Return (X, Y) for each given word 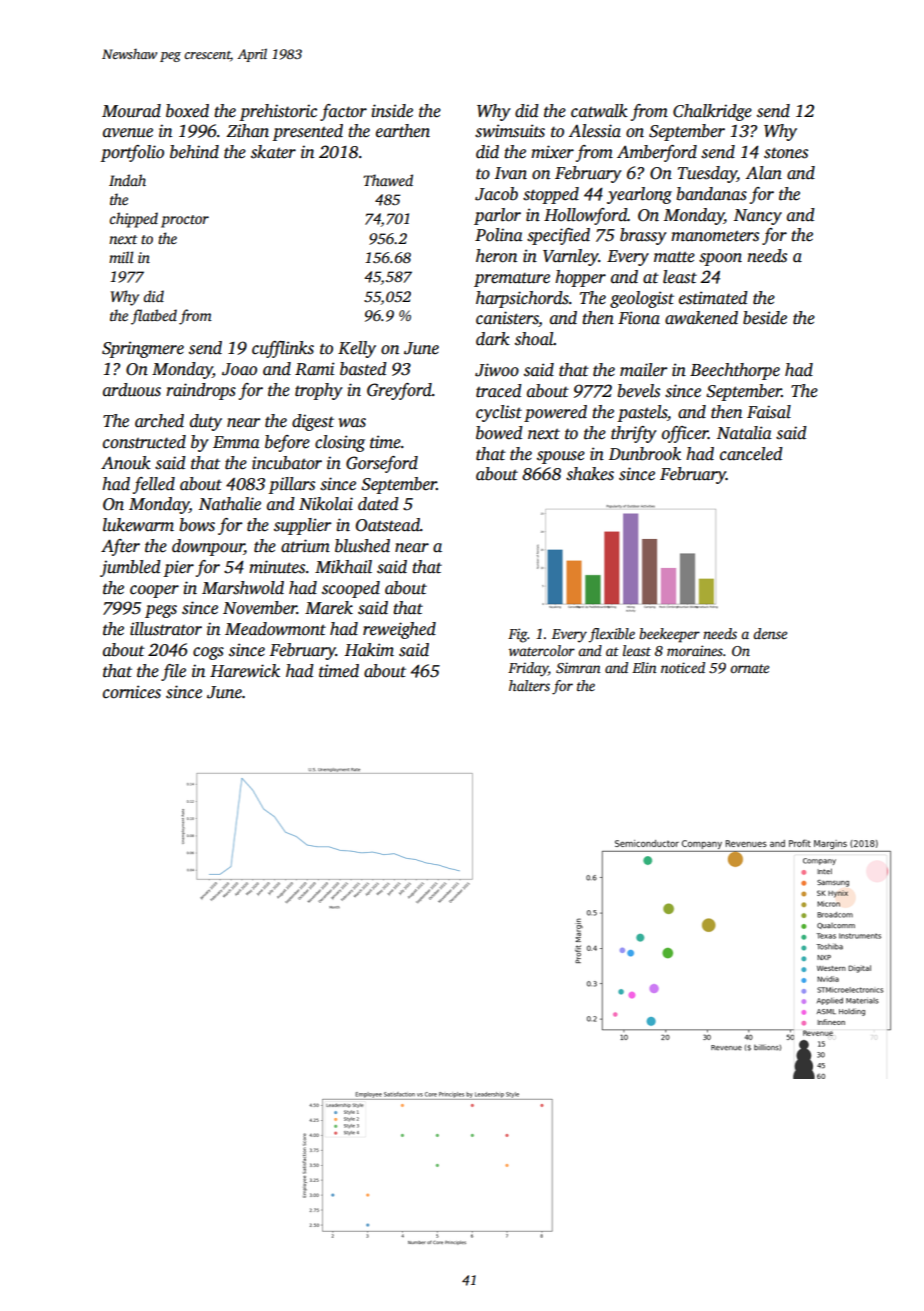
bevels (638, 391)
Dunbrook (645, 454)
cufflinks (283, 349)
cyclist (499, 413)
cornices (132, 692)
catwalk (599, 111)
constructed (144, 442)
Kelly (357, 349)
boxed (187, 111)
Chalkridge (712, 112)
